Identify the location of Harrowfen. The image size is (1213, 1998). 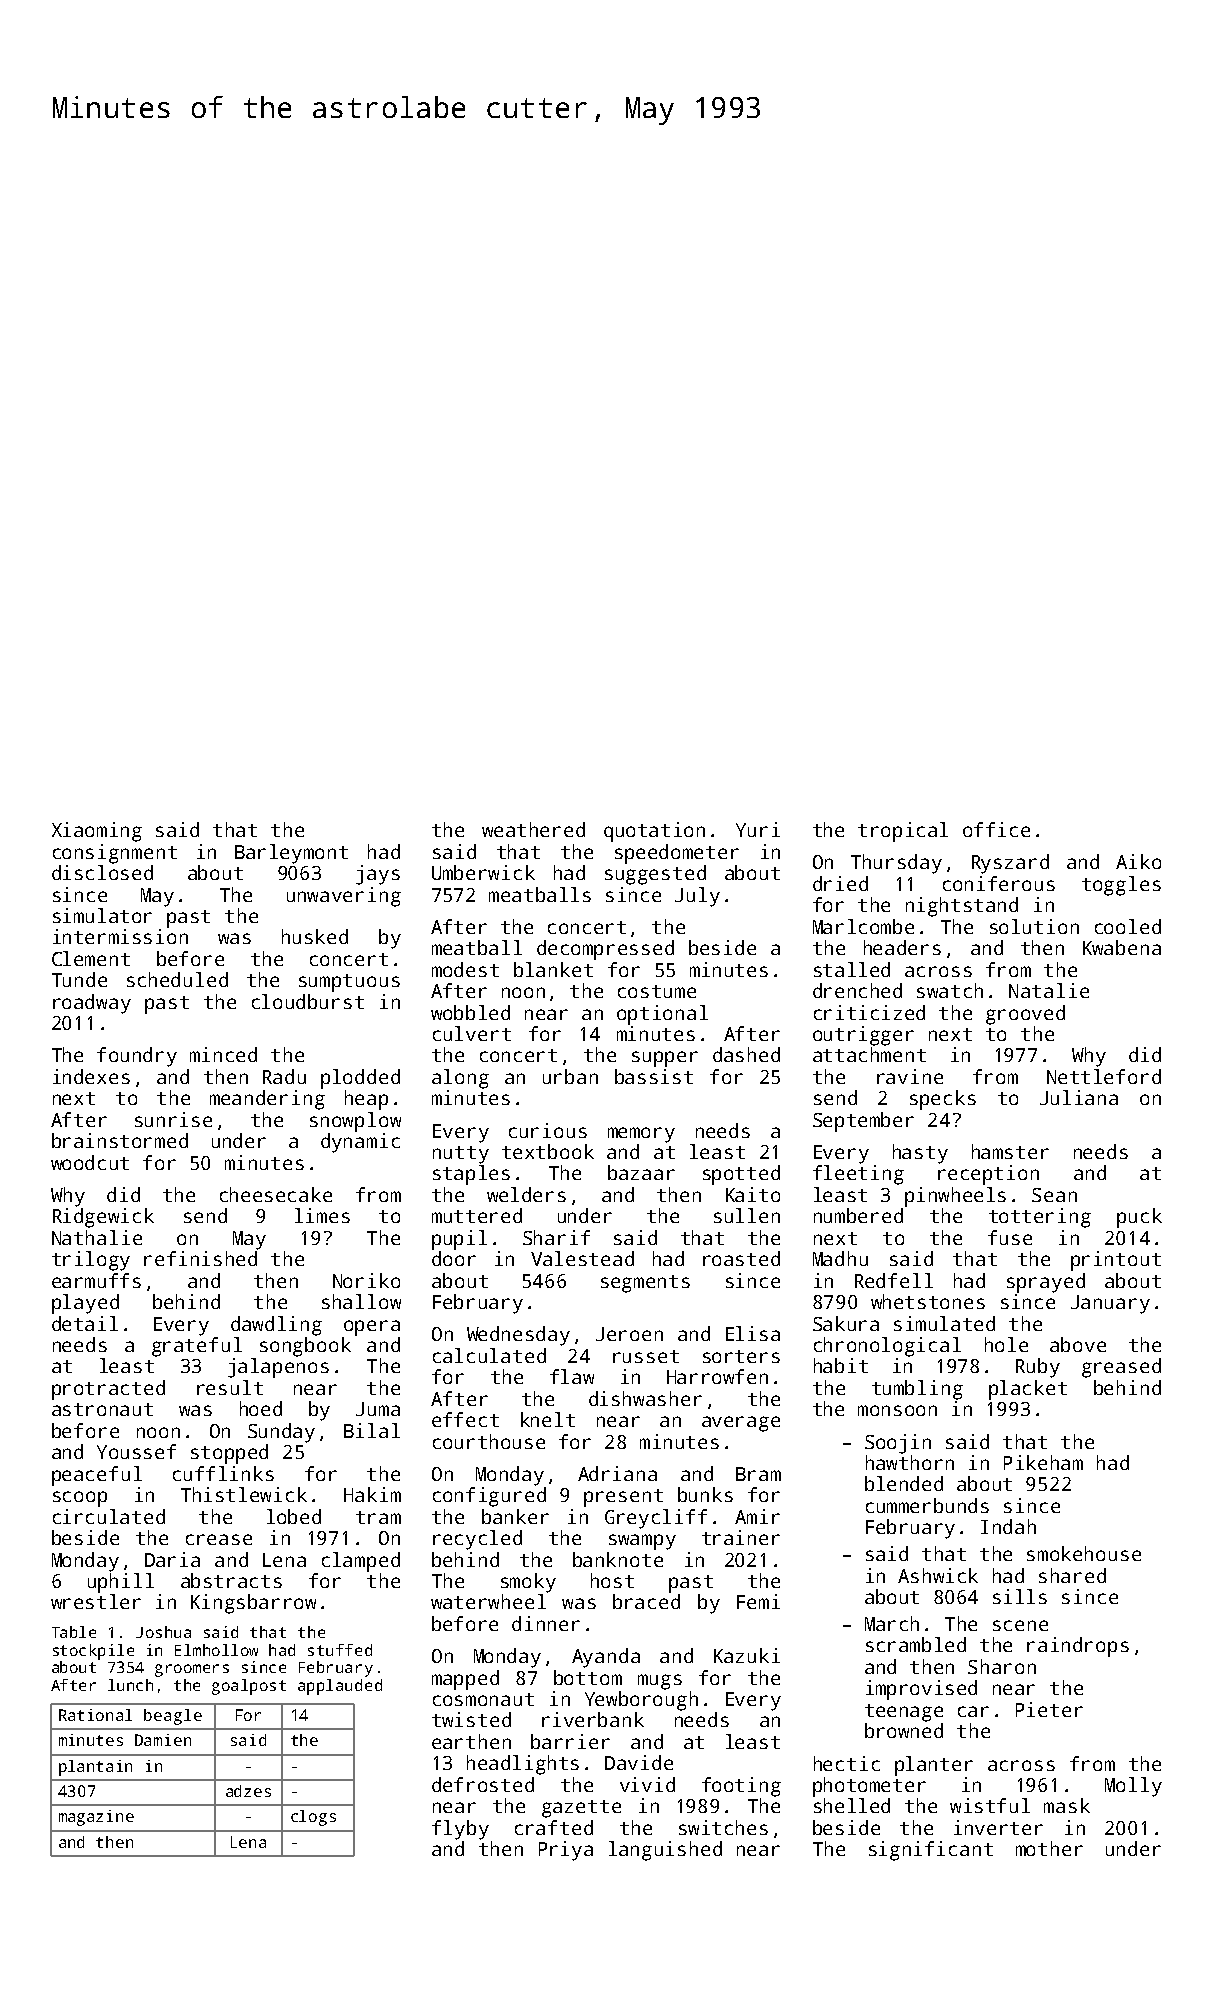
(717, 1376).
